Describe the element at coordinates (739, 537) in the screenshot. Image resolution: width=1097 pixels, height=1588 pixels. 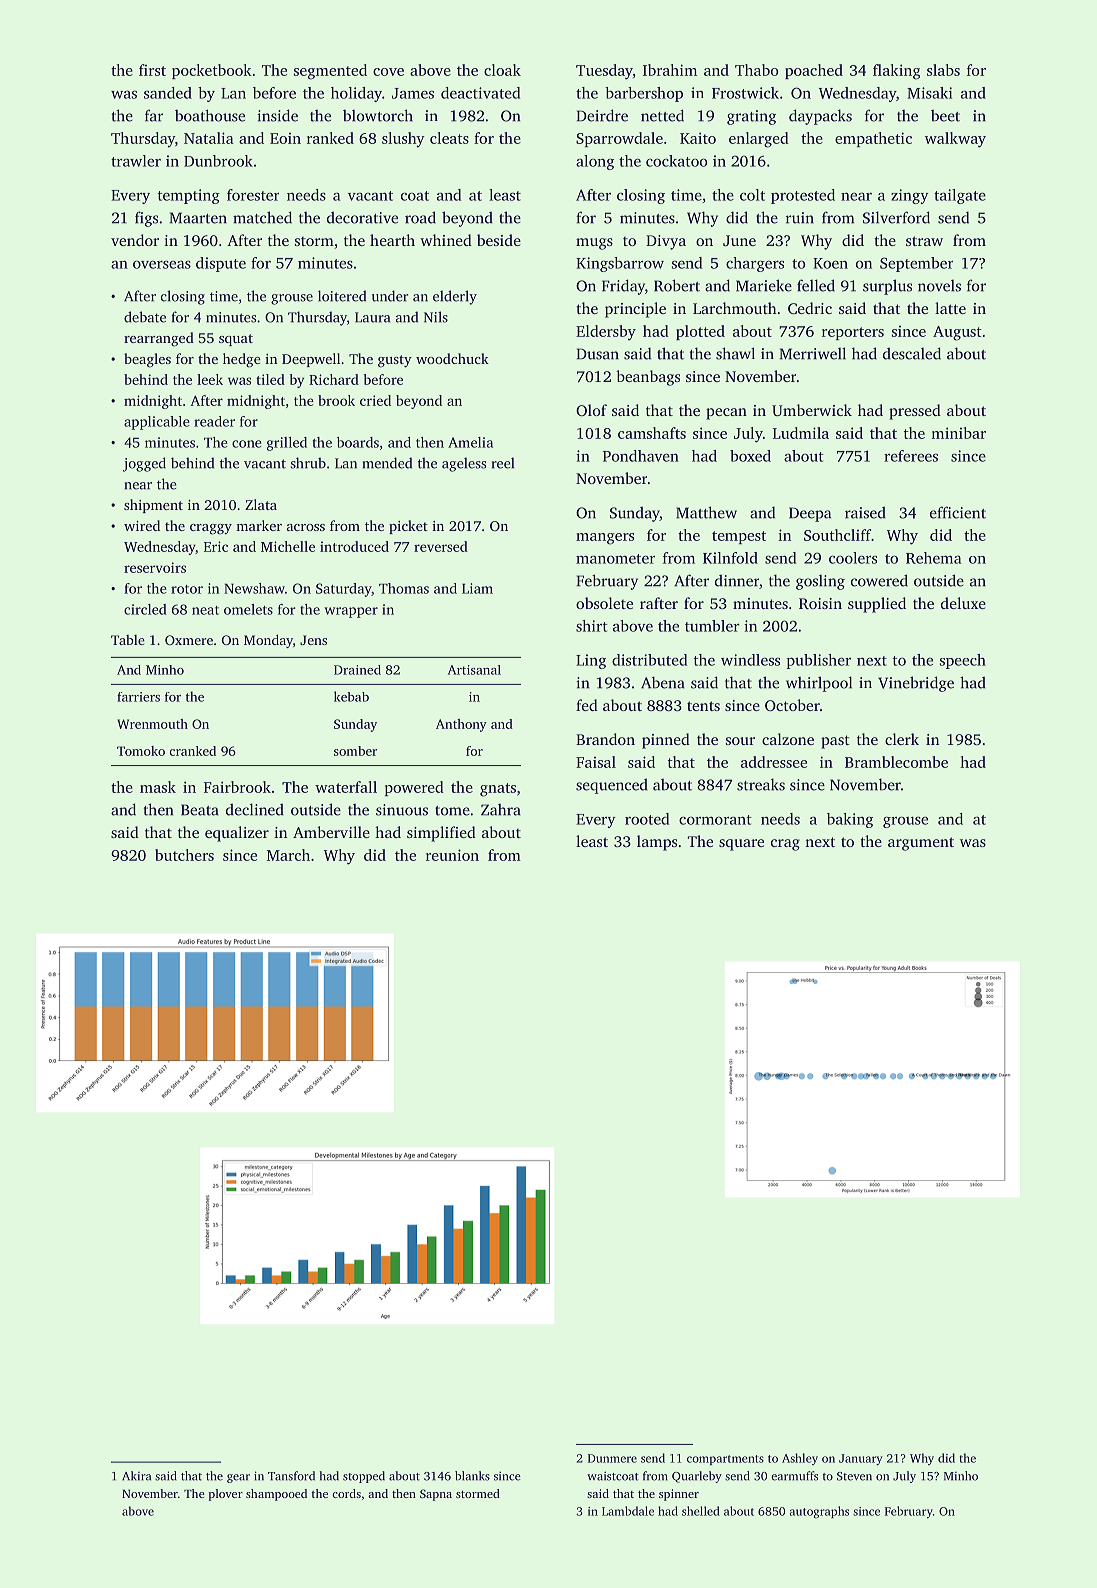
I see `tempest` at that location.
